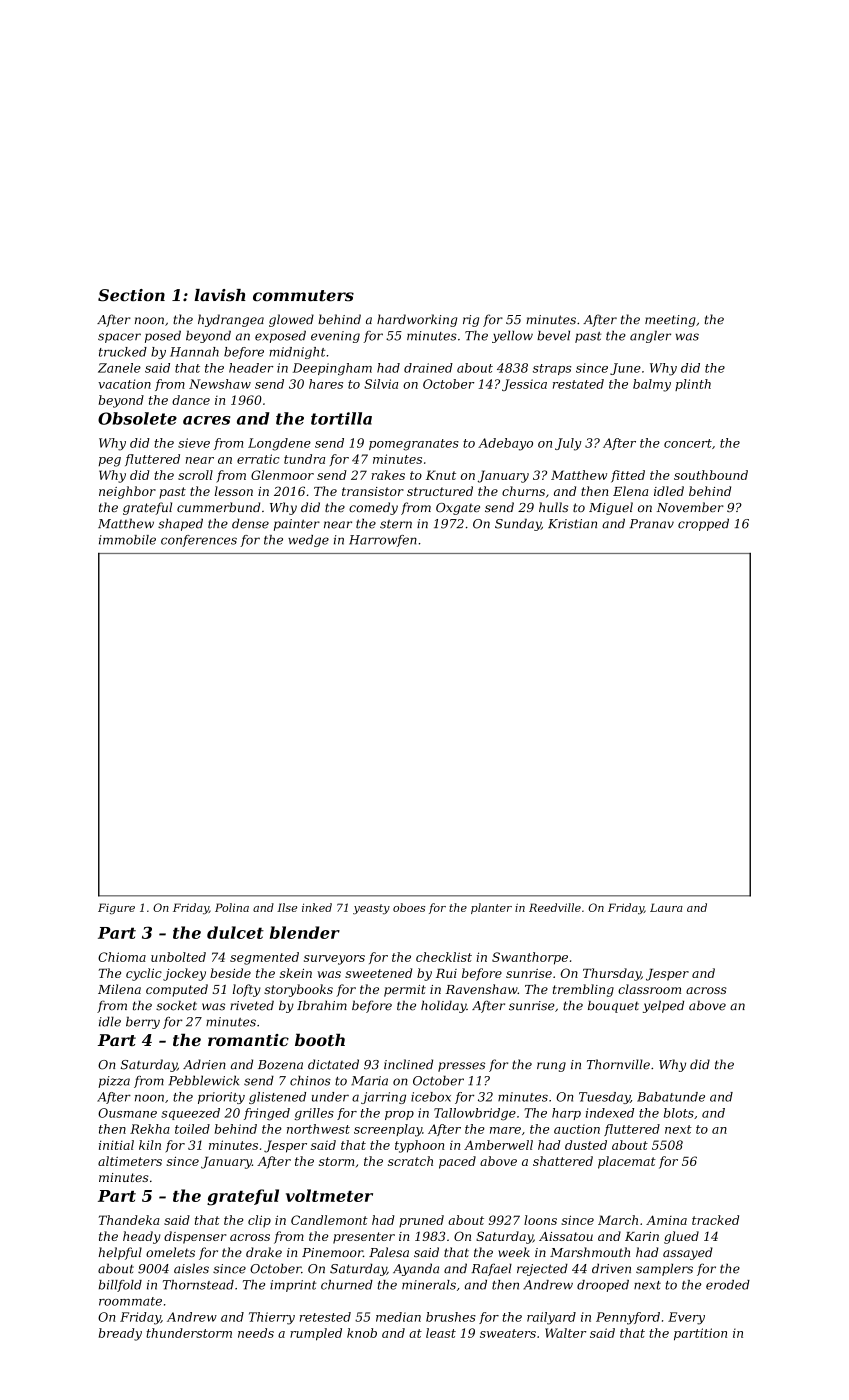 This page has height=1400, width=849. What do you see at coordinates (122, 957) in the page?
I see `Chioma` at bounding box center [122, 957].
